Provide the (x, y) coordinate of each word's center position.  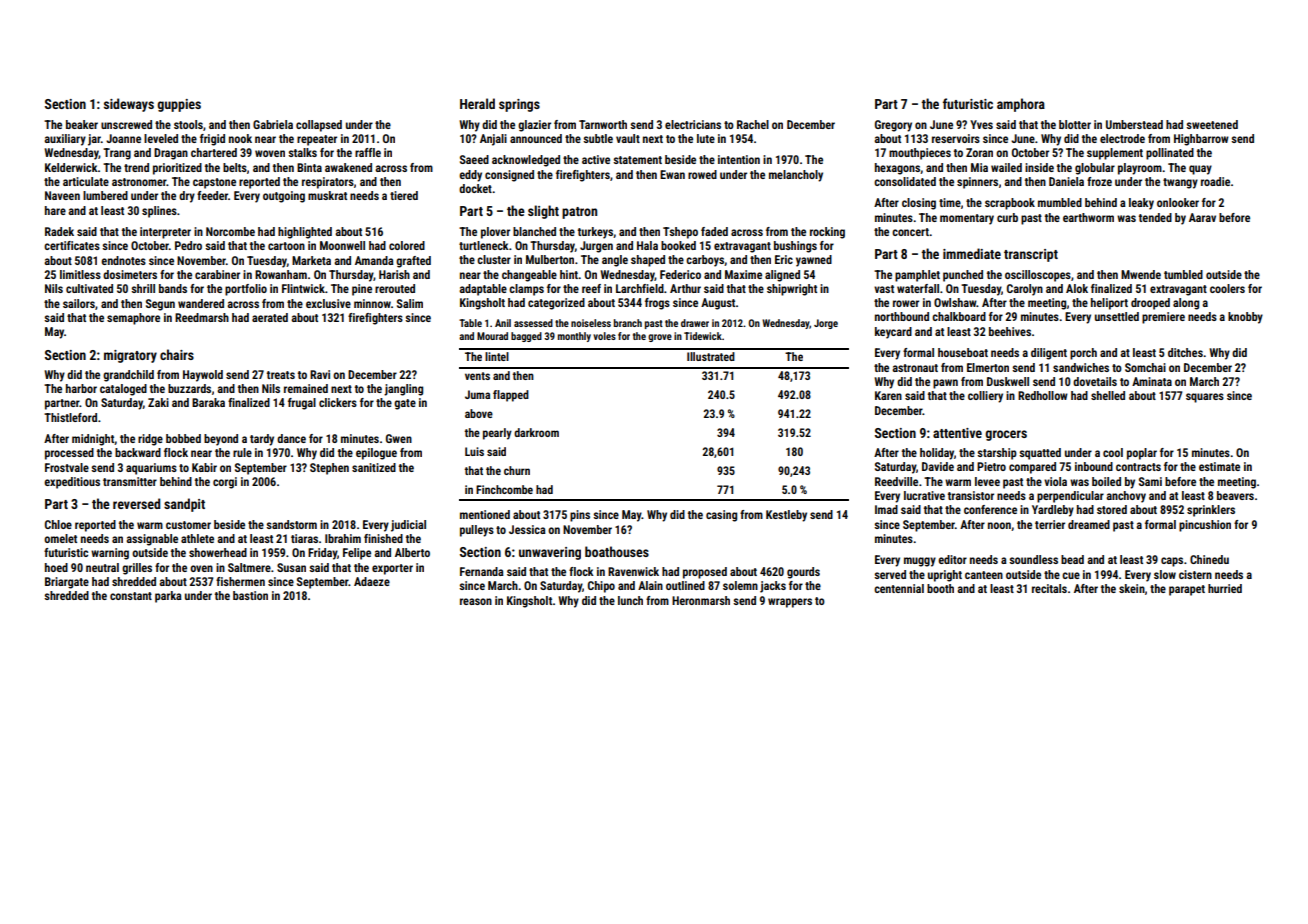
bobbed (183, 438)
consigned (509, 176)
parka (168, 597)
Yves (981, 124)
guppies (179, 105)
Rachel (753, 124)
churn (517, 470)
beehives (1010, 331)
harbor (81, 388)
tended (1155, 217)
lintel (497, 356)
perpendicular (1070, 497)
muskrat (327, 195)
